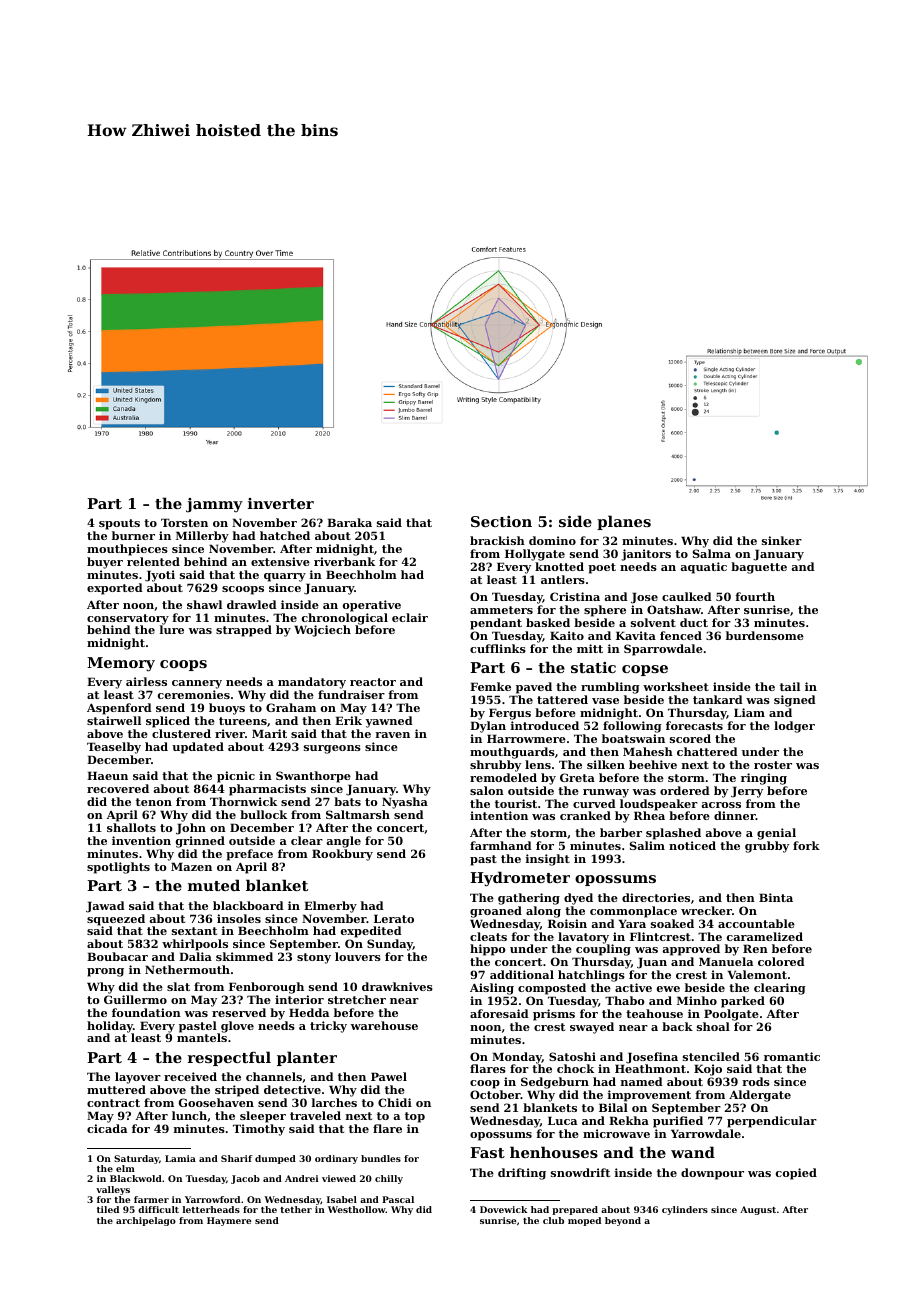 The height and width of the image is (1316, 908). Describe the element at coordinates (296, 1209) in the image. I see `tether` at that location.
